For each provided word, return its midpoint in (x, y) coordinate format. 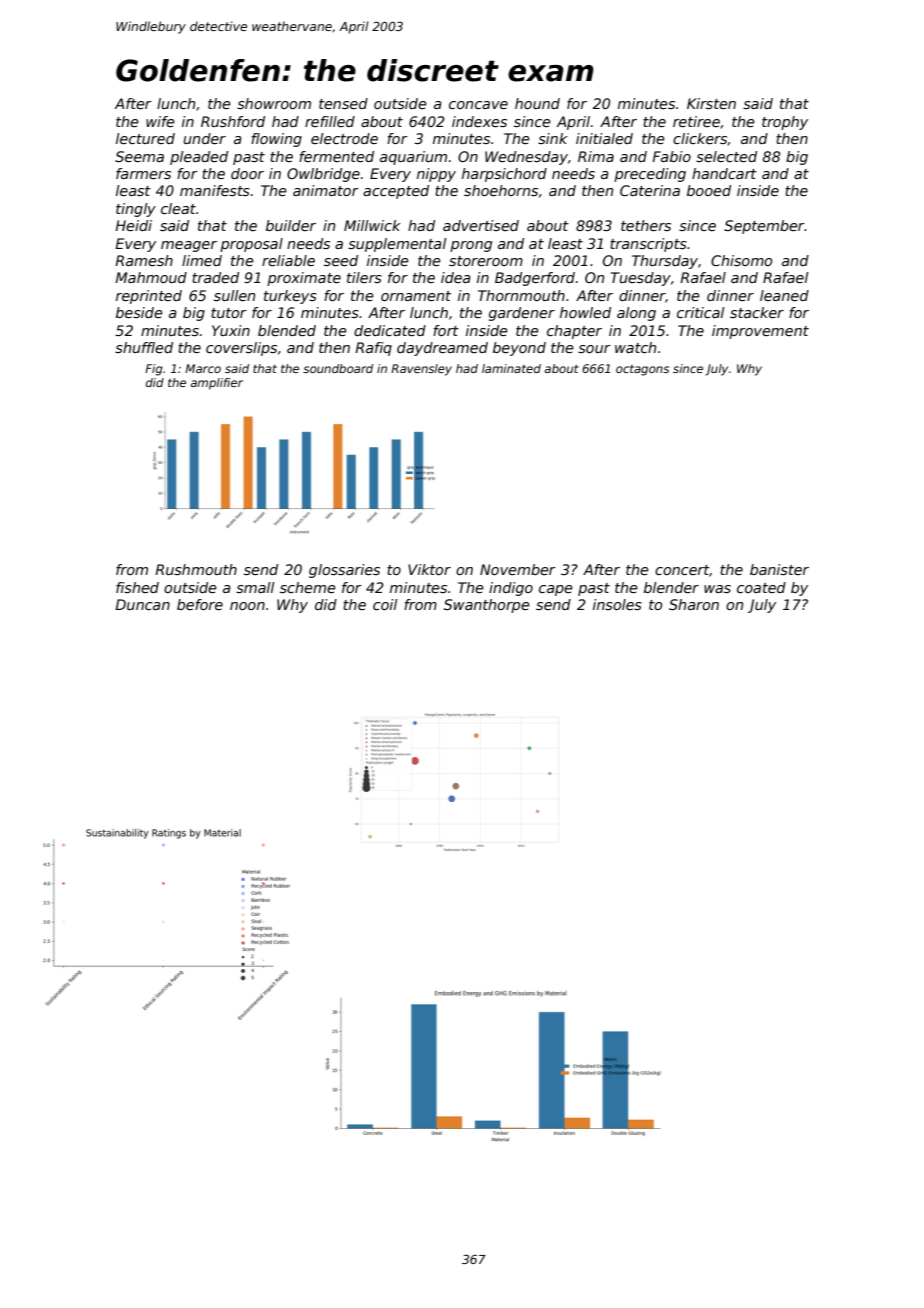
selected (726, 156)
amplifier (216, 384)
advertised (481, 225)
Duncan (142, 604)
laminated (511, 368)
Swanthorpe (486, 606)
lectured (145, 138)
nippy (436, 175)
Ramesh (144, 260)
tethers (646, 225)
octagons (642, 370)
